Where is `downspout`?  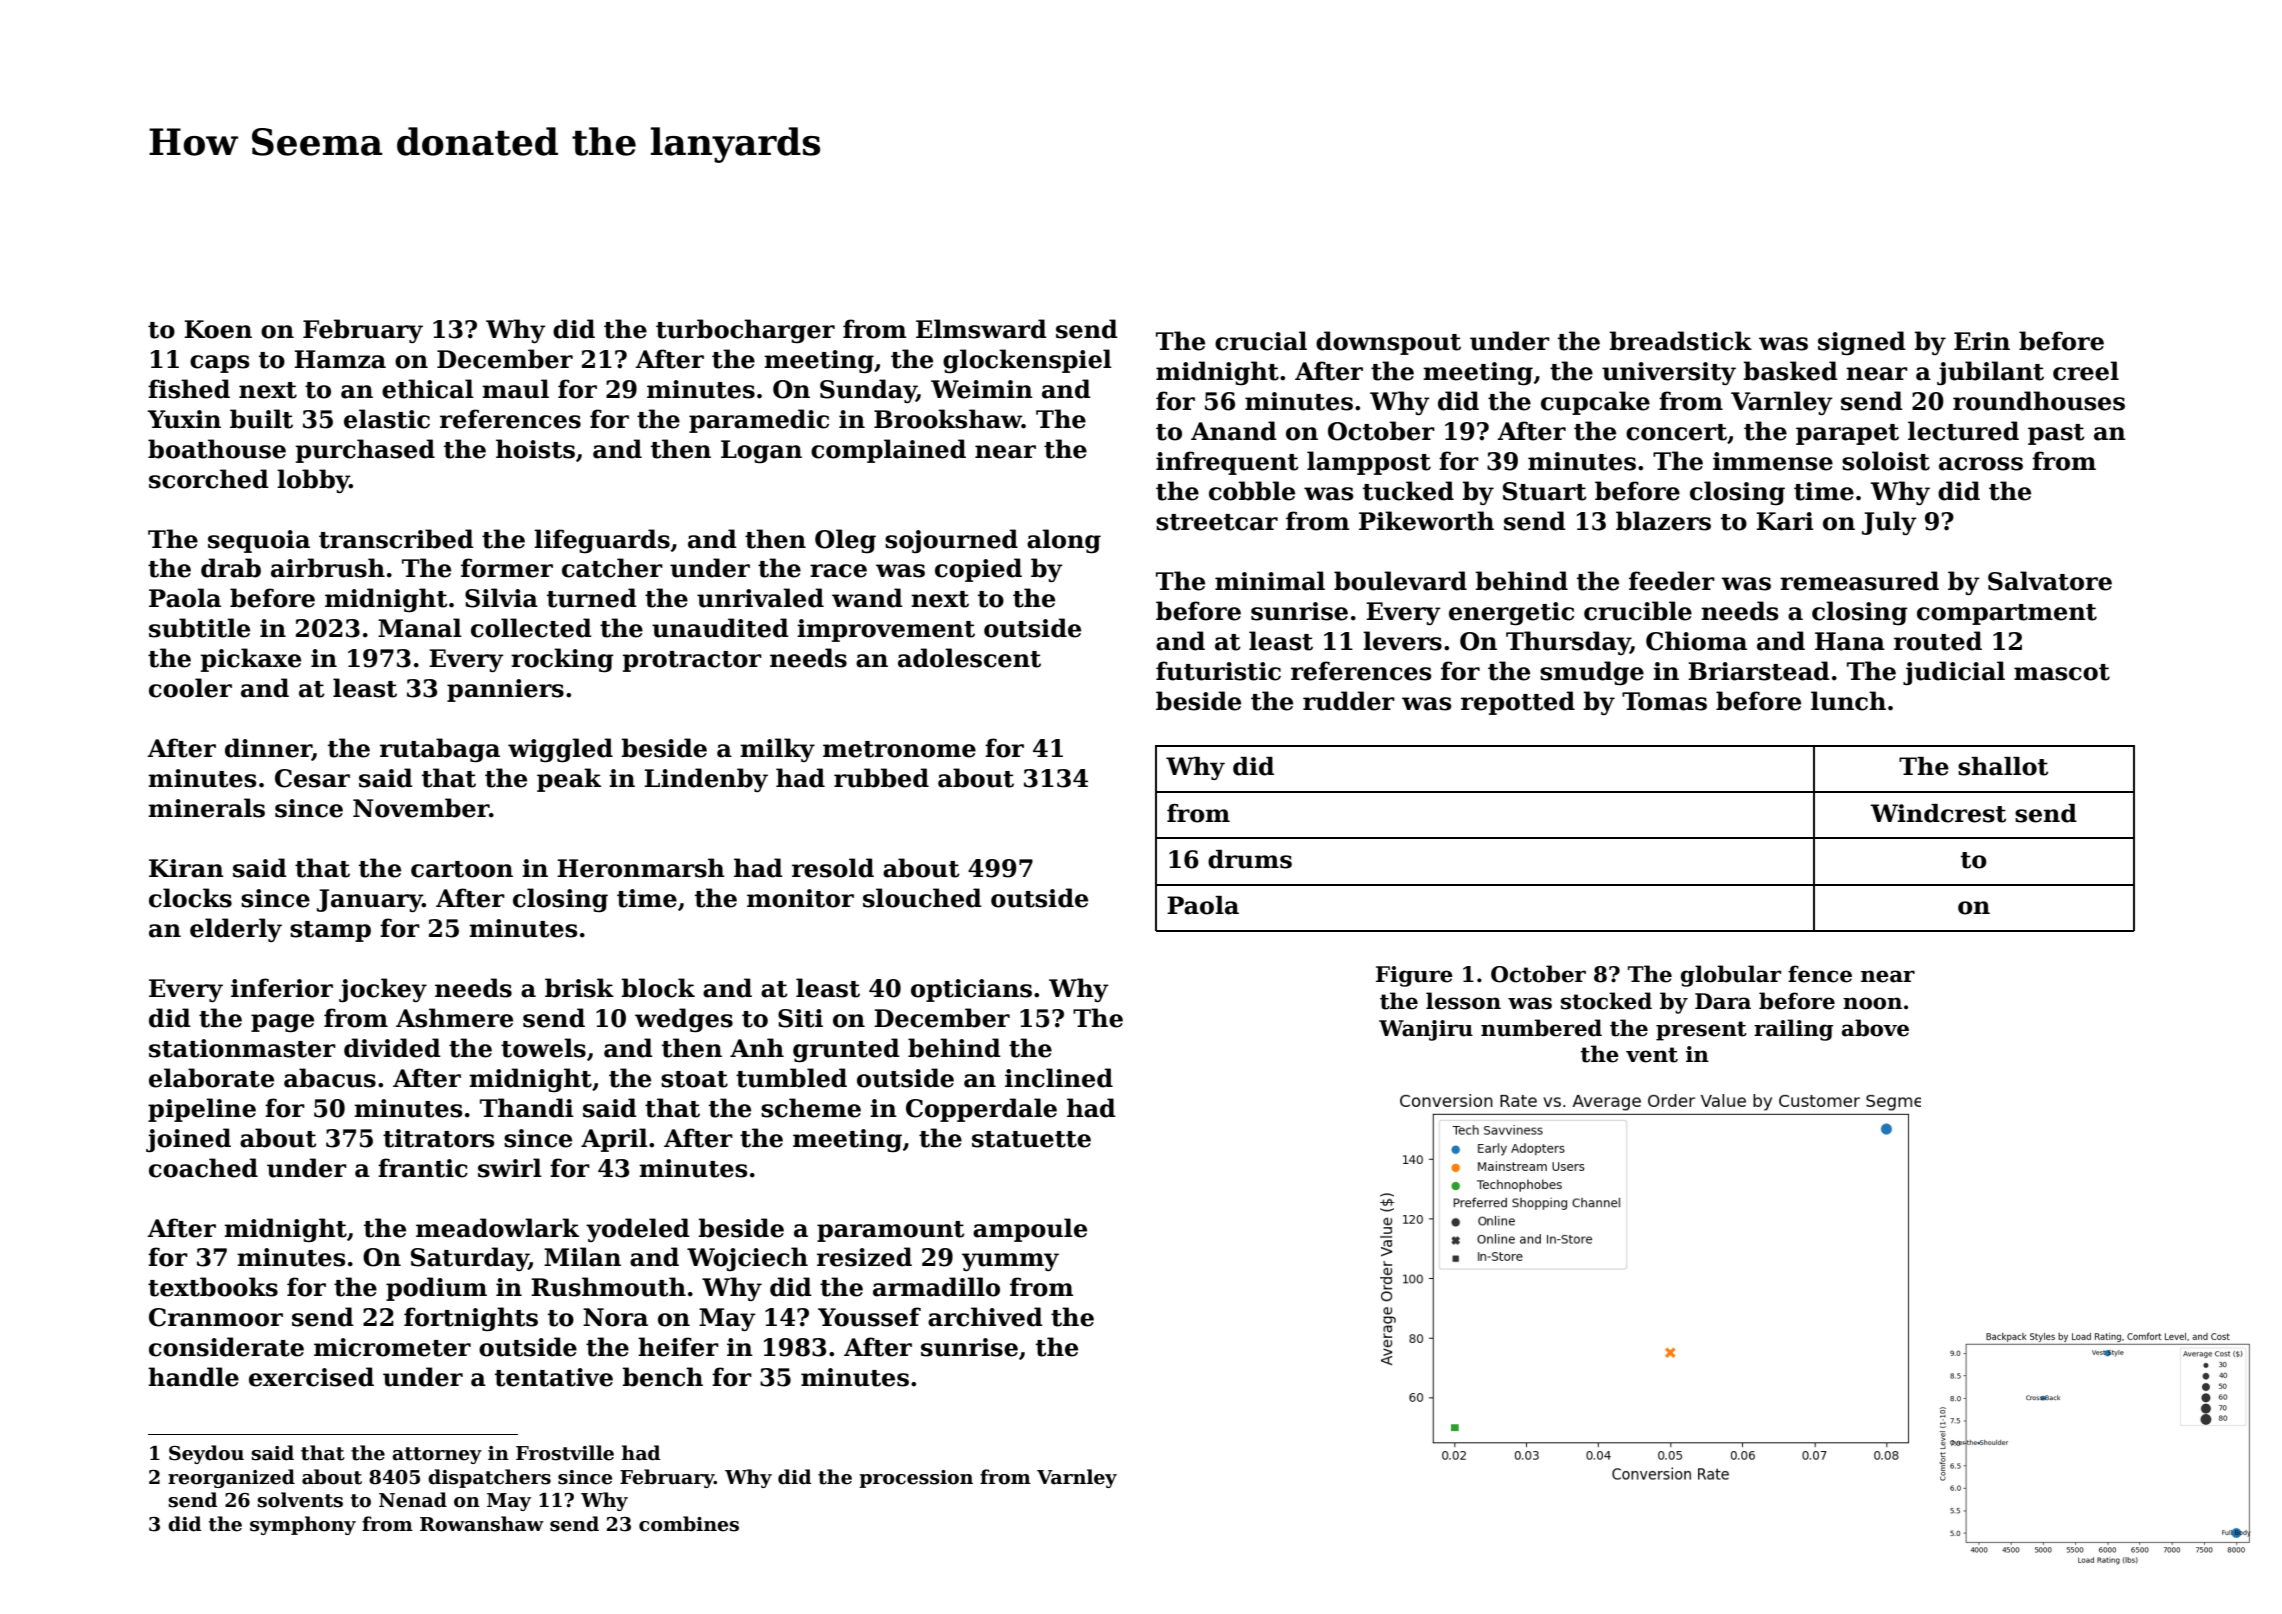 downspout is located at coordinates (1388, 343).
